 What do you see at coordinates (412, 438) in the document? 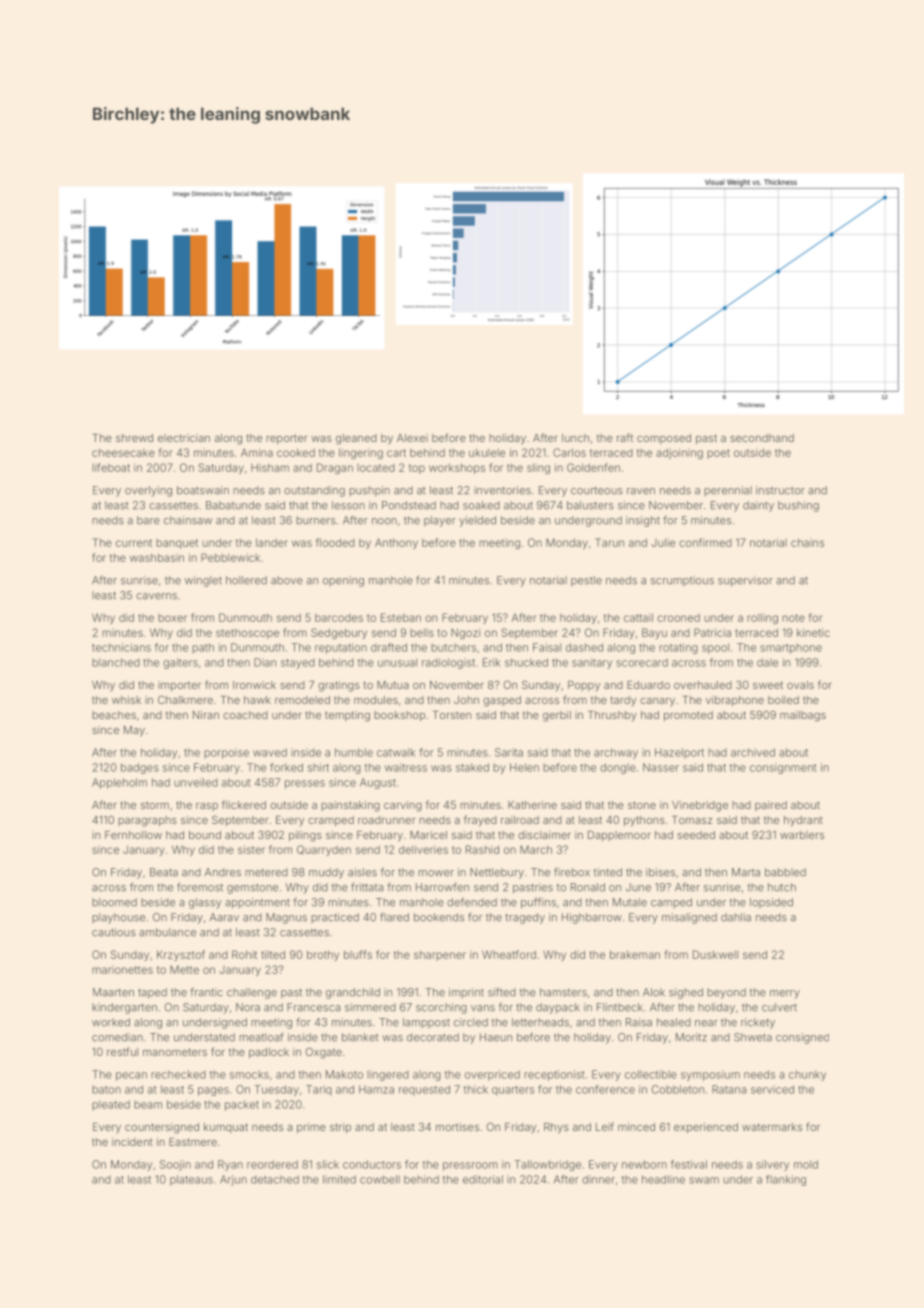
I see `Alexei` at bounding box center [412, 438].
